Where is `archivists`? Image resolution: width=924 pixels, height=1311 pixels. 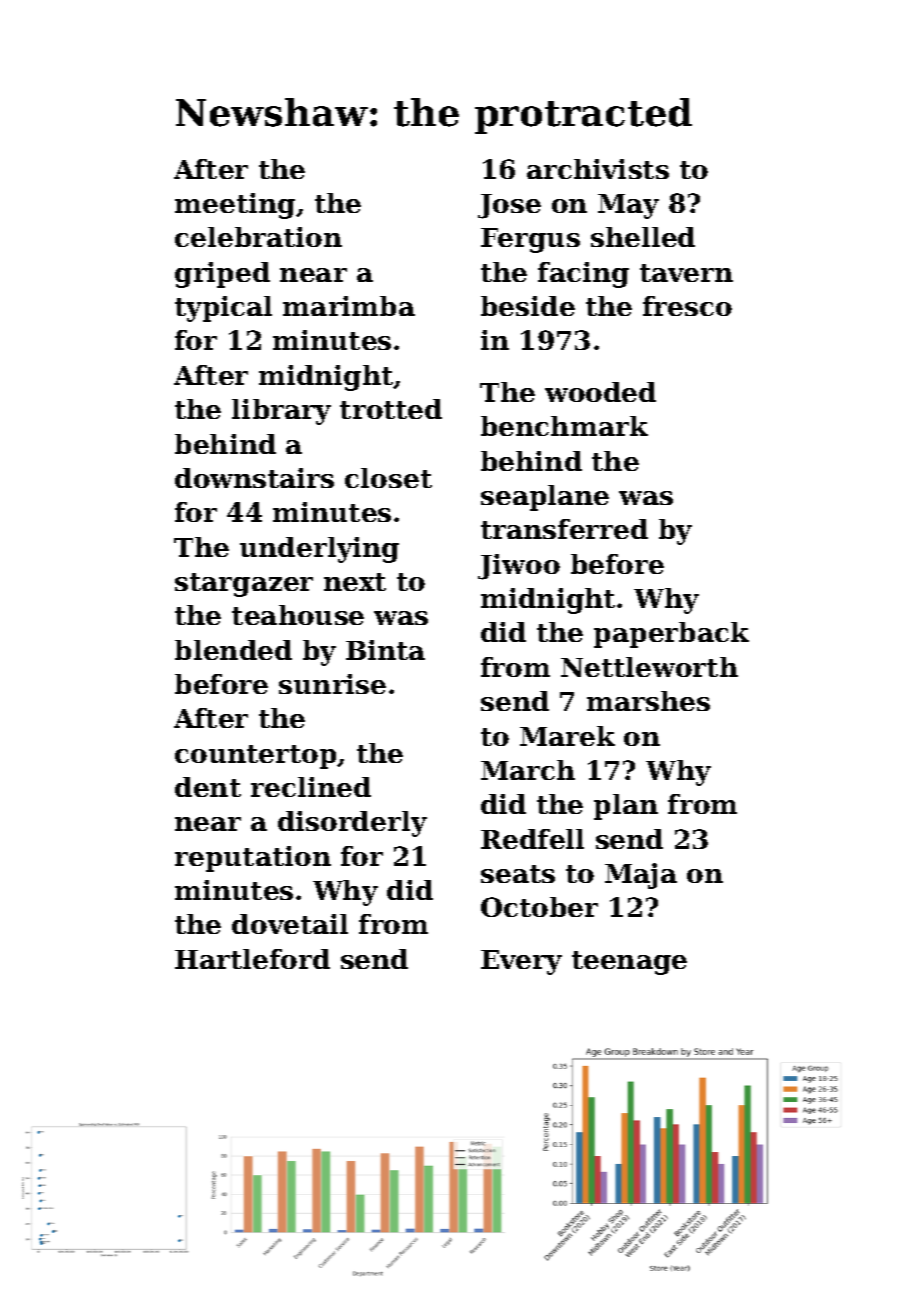
archivists is located at coordinates (598, 169).
